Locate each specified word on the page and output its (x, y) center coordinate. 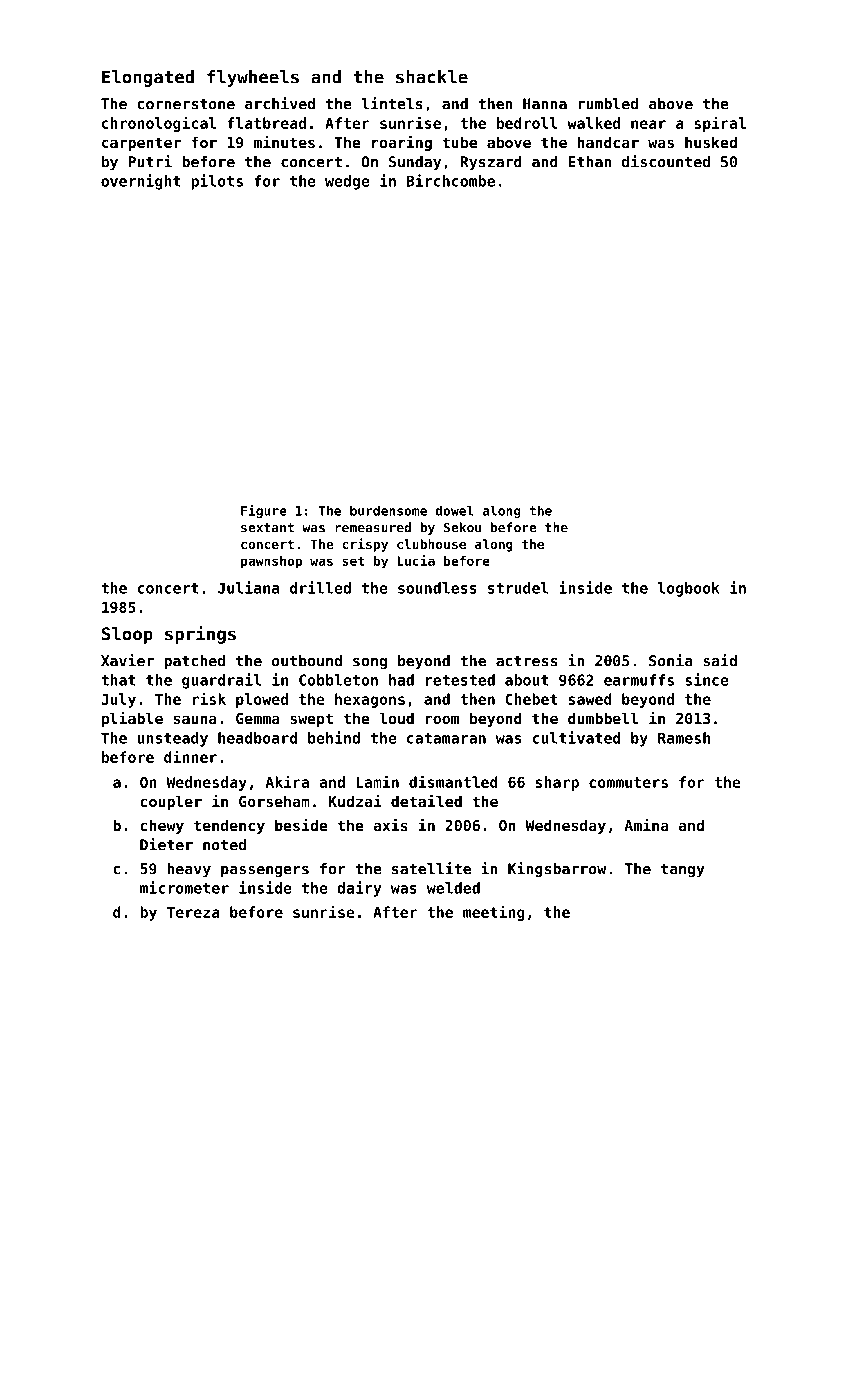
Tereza (193, 912)
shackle (432, 77)
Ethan (590, 162)
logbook (689, 589)
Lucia (416, 560)
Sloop (127, 635)
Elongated (148, 78)
